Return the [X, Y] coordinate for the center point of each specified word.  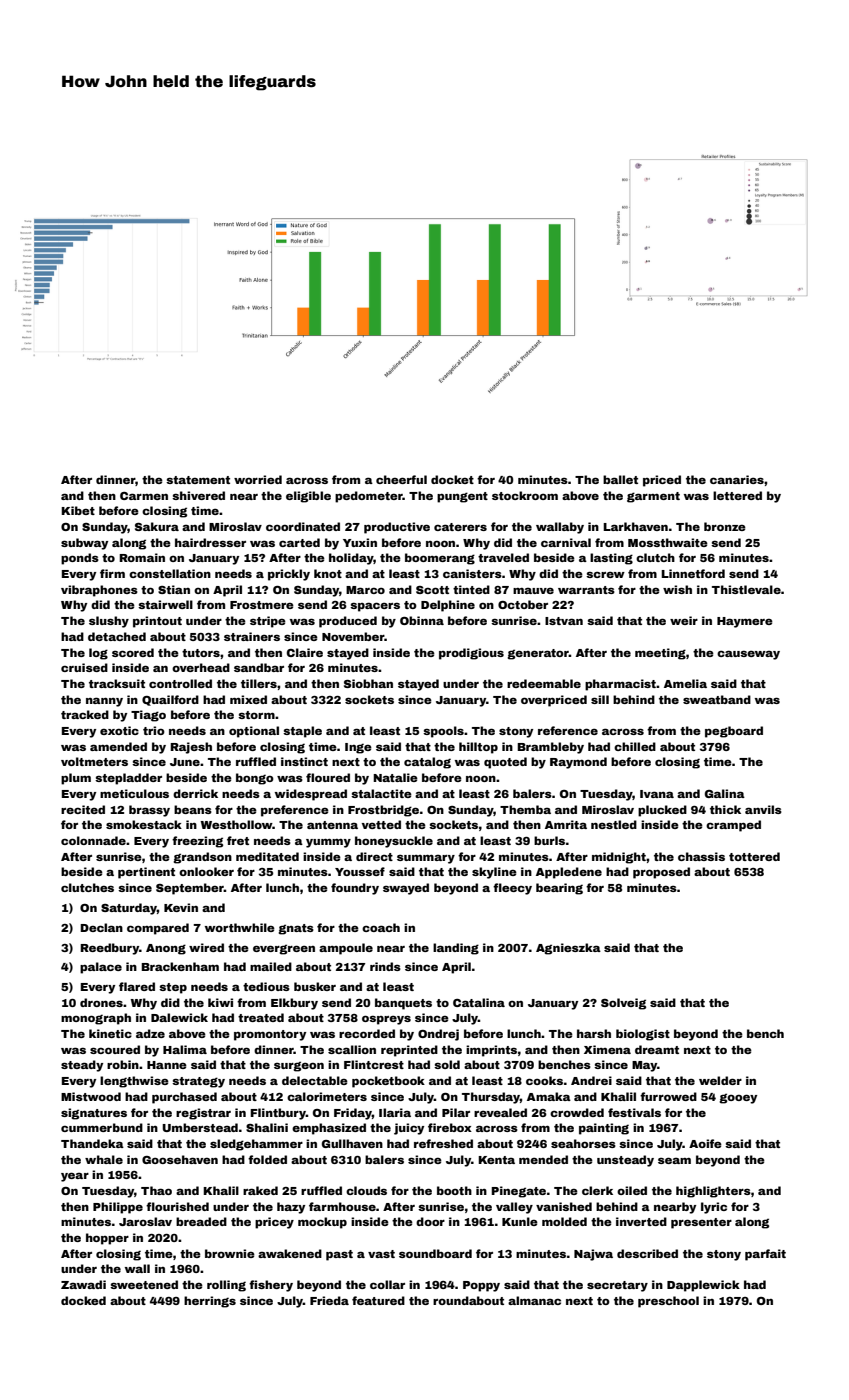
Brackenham [180, 966]
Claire [305, 652]
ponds [80, 559]
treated [261, 1017]
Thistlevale [746, 589]
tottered [754, 856]
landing [456, 949]
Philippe [118, 1208]
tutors [201, 653]
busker [315, 986]
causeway [748, 655]
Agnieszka [568, 949]
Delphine [448, 606]
